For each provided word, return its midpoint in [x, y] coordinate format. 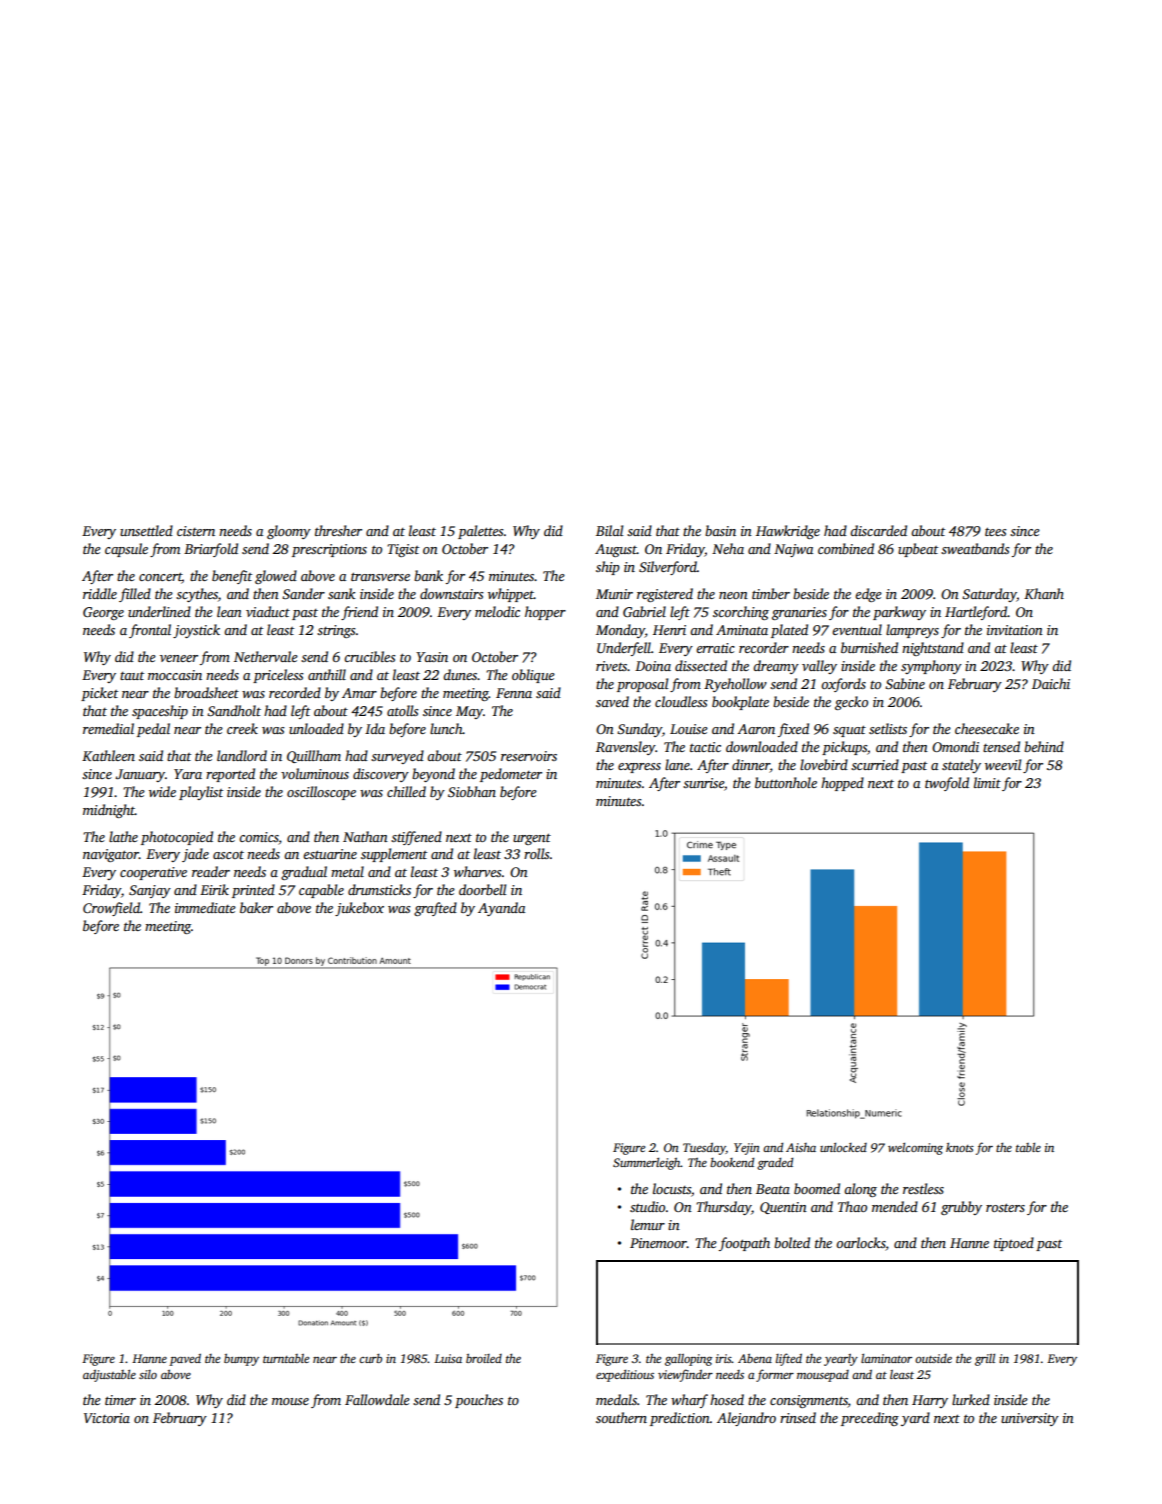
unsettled [146, 530]
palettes [480, 532]
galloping [688, 1360]
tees [995, 531]
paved [185, 1359]
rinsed [798, 1417]
